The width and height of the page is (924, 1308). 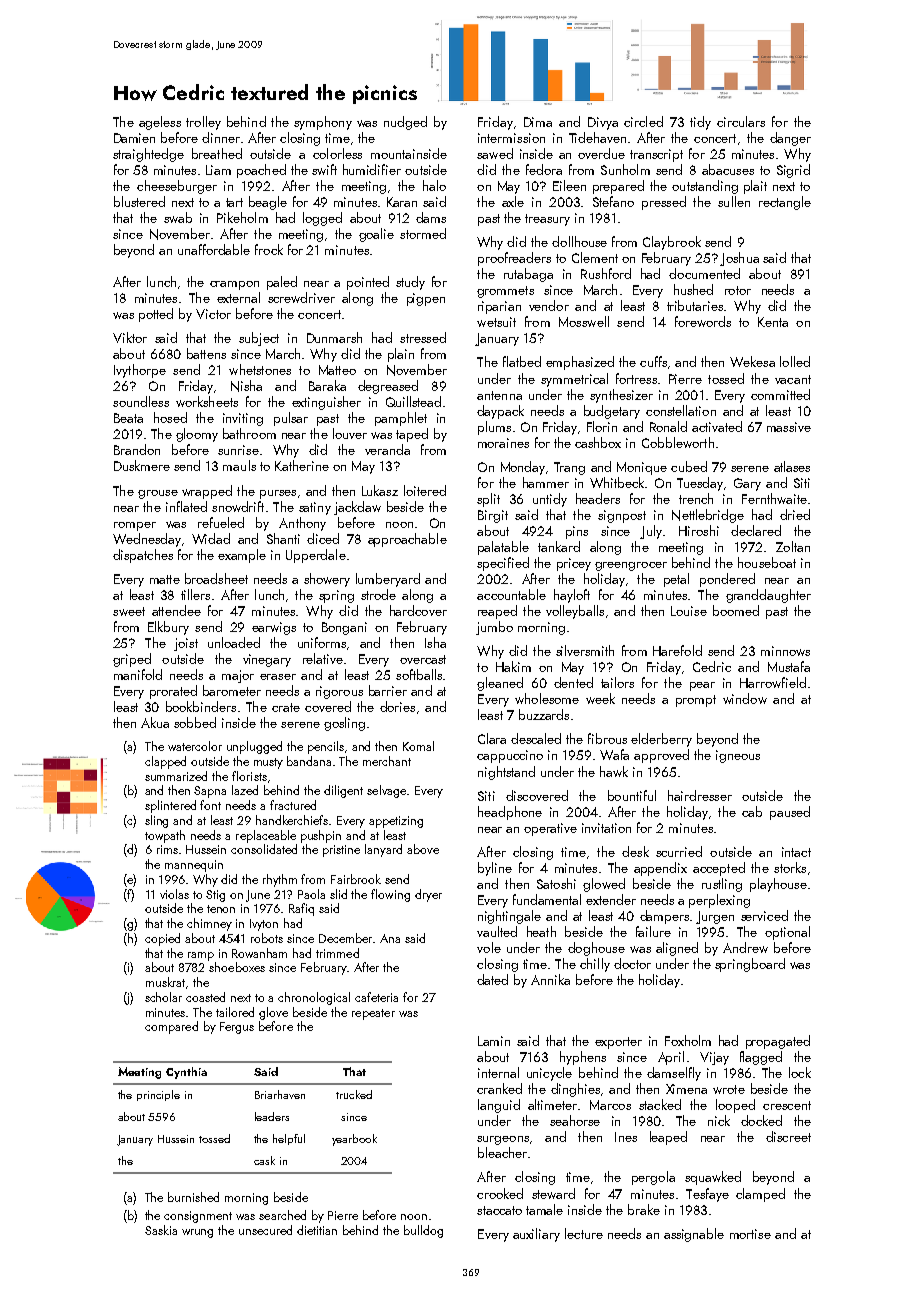 What do you see at coordinates (741, 121) in the page?
I see `circulars` at bounding box center [741, 121].
